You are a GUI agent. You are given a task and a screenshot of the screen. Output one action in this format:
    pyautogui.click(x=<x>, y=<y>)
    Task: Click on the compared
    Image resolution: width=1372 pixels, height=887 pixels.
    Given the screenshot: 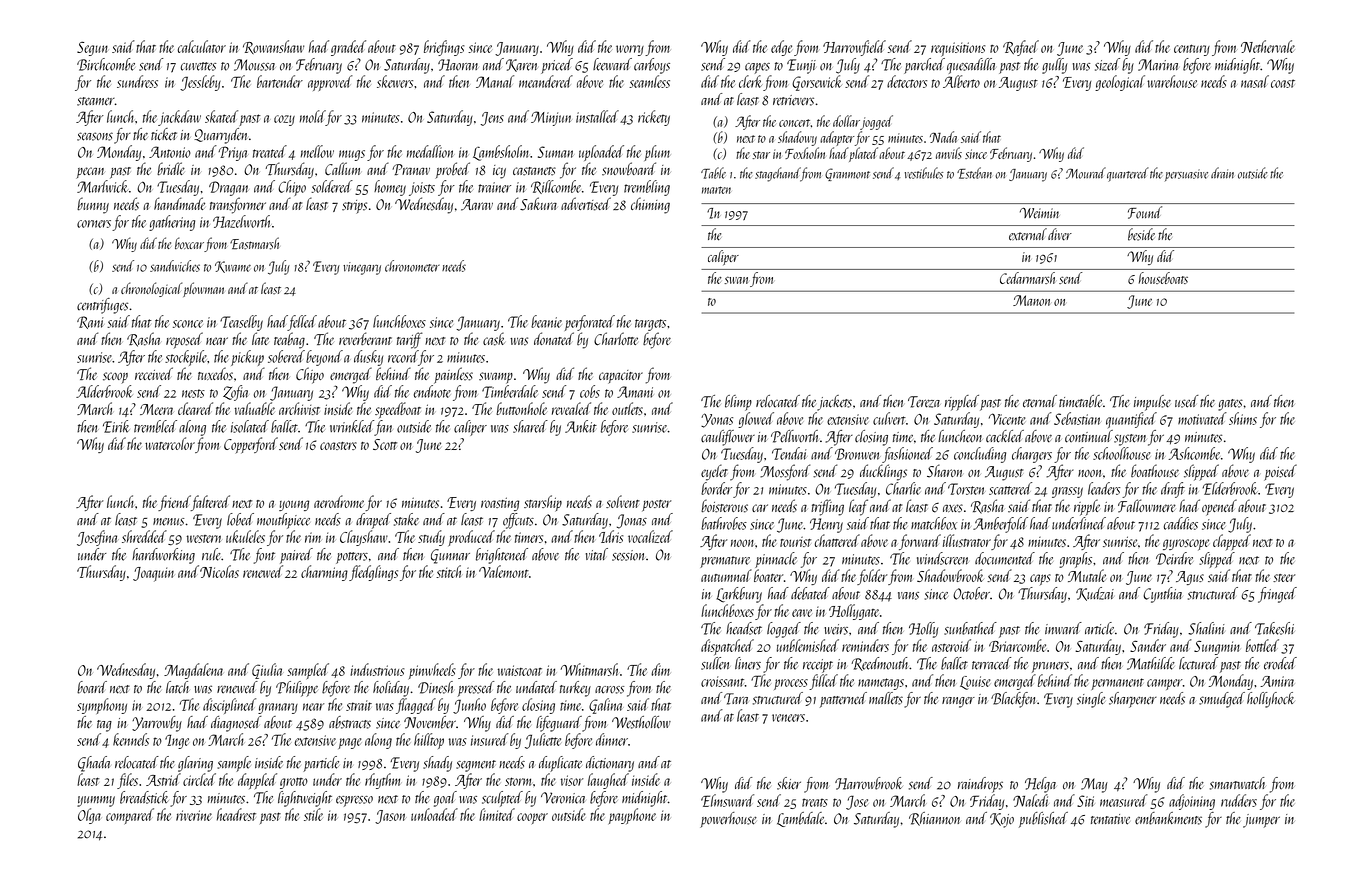 What is the action you would take?
    pyautogui.click(x=130, y=816)
